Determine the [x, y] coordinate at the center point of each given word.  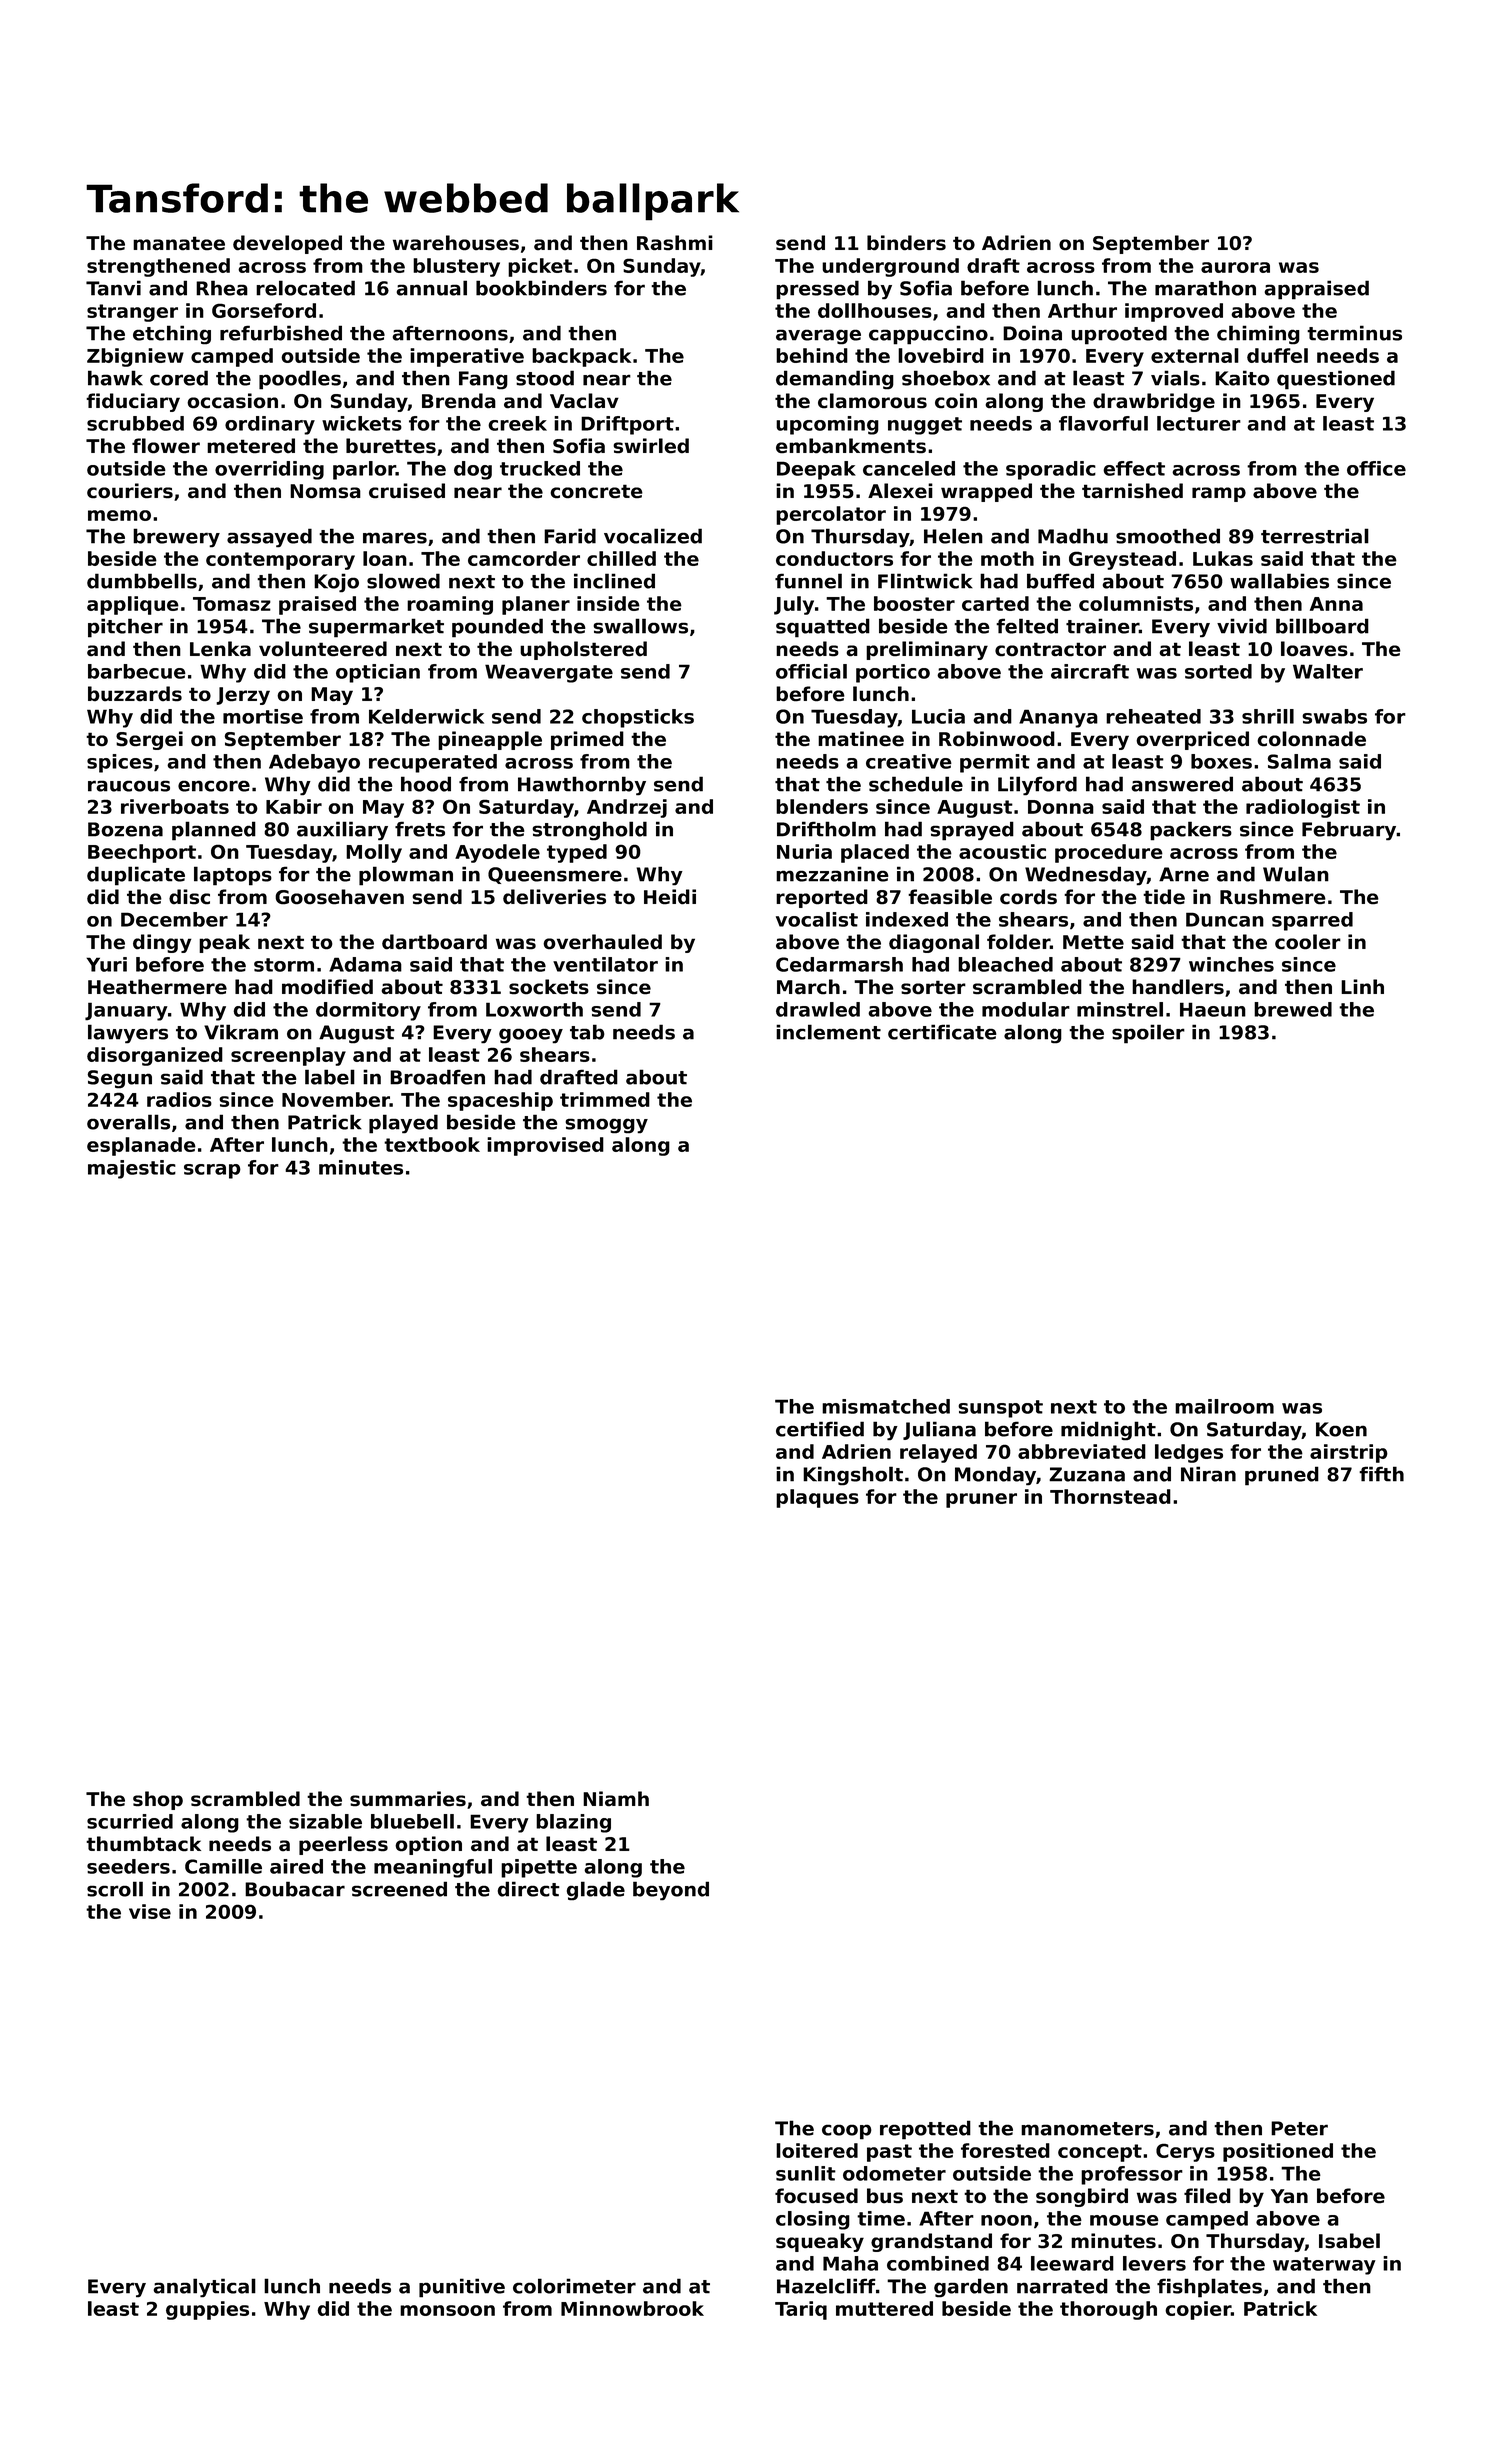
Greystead [1122, 560]
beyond [671, 1891]
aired [296, 1866]
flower [166, 446]
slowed [403, 581]
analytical [204, 2288]
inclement [828, 1032]
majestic [132, 1169]
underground [890, 267]
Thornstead [1110, 1496]
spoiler [1148, 1034]
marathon [1205, 288]
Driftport [627, 425]
